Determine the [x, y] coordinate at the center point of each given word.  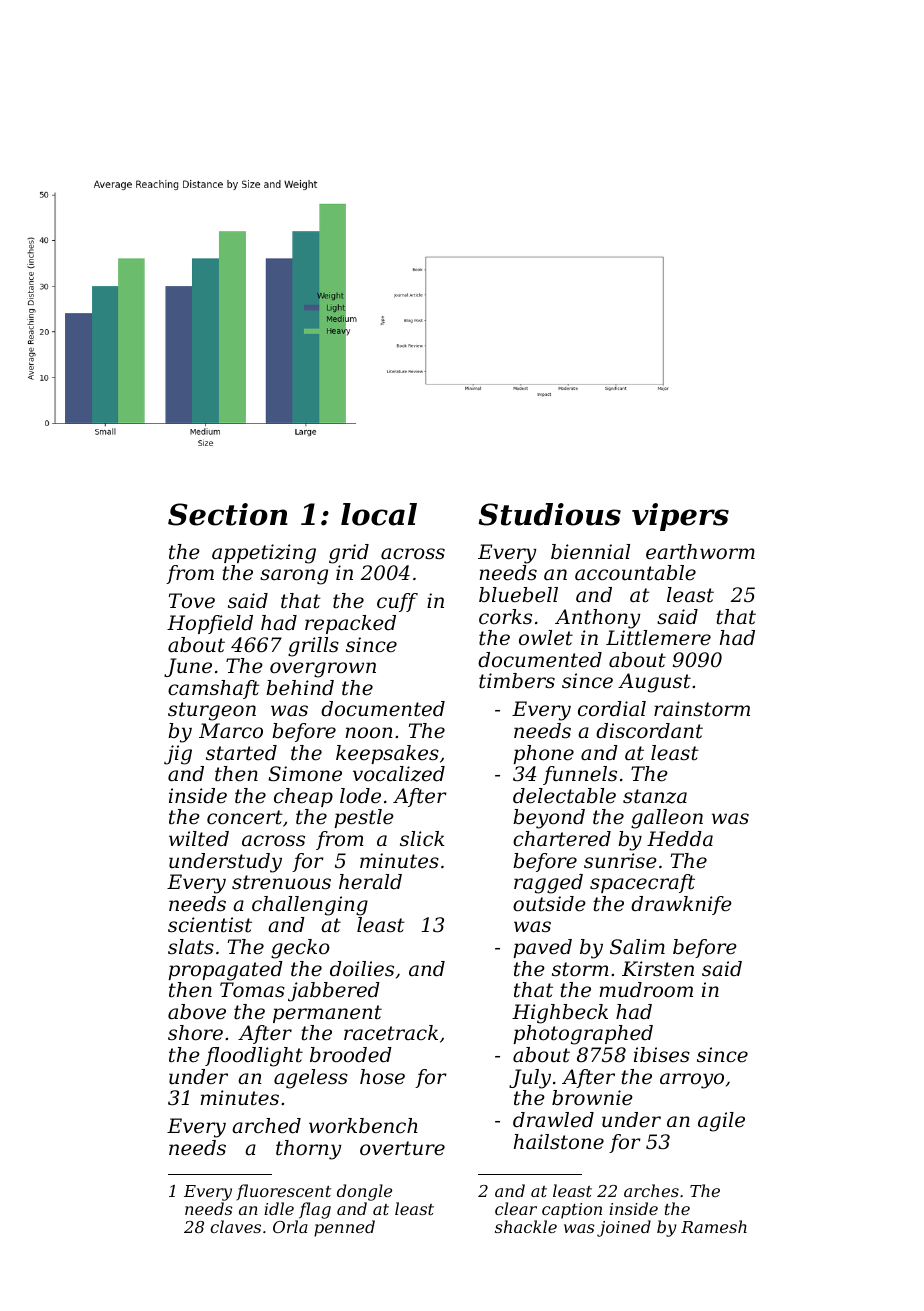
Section [228, 514]
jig [178, 755]
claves [235, 1226]
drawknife [681, 905]
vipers [680, 517]
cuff [397, 602]
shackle [526, 1226]
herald [370, 882]
